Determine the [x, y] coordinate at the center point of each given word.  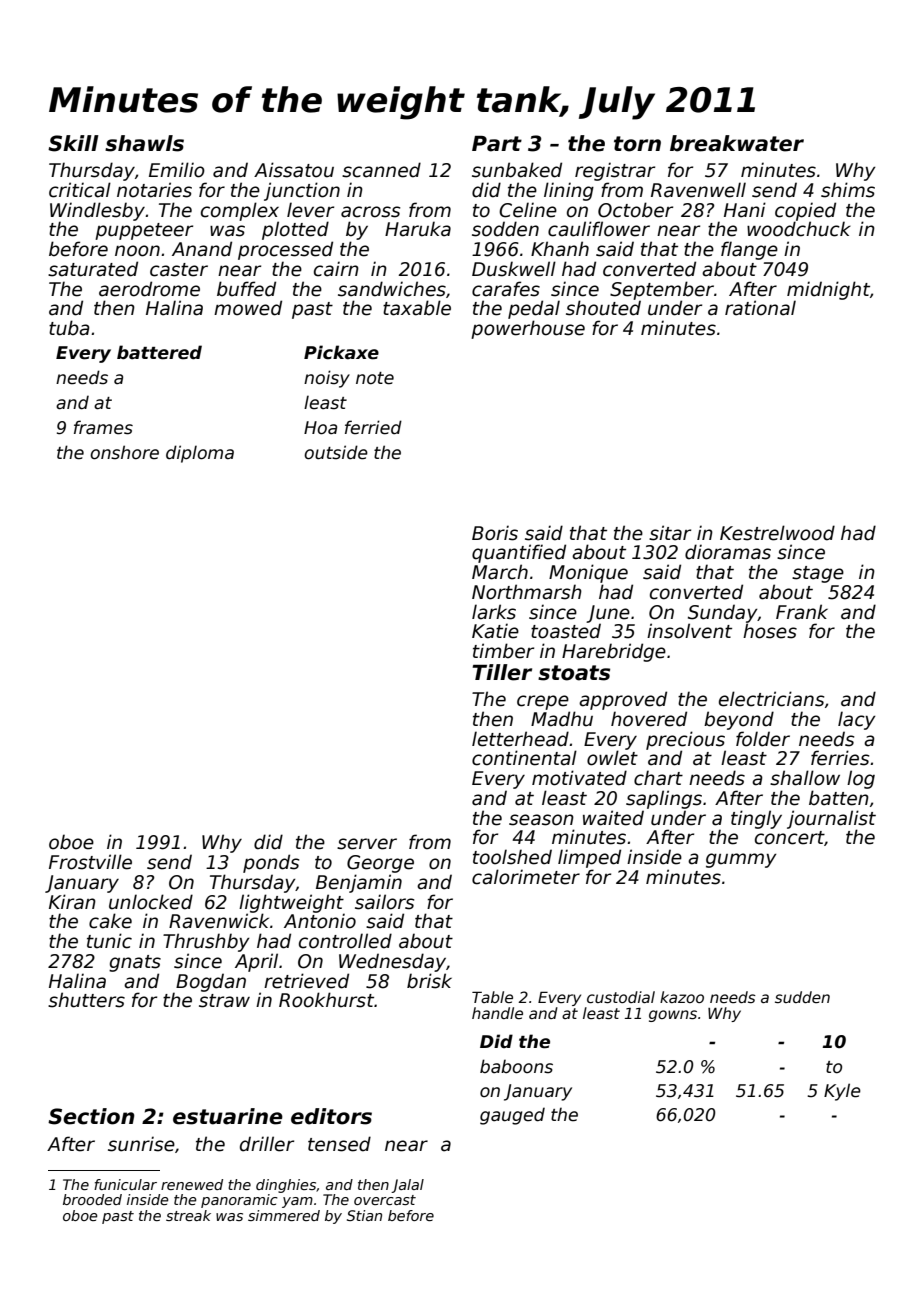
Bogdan [211, 982]
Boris [495, 533]
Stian [364, 1215]
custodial [621, 997]
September [662, 290]
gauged [512, 1116]
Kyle [842, 1092]
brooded [92, 1199]
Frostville [90, 862]
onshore [124, 452]
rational [760, 308]
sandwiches [392, 289]
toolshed [512, 857]
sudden [802, 997]
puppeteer [144, 231]
